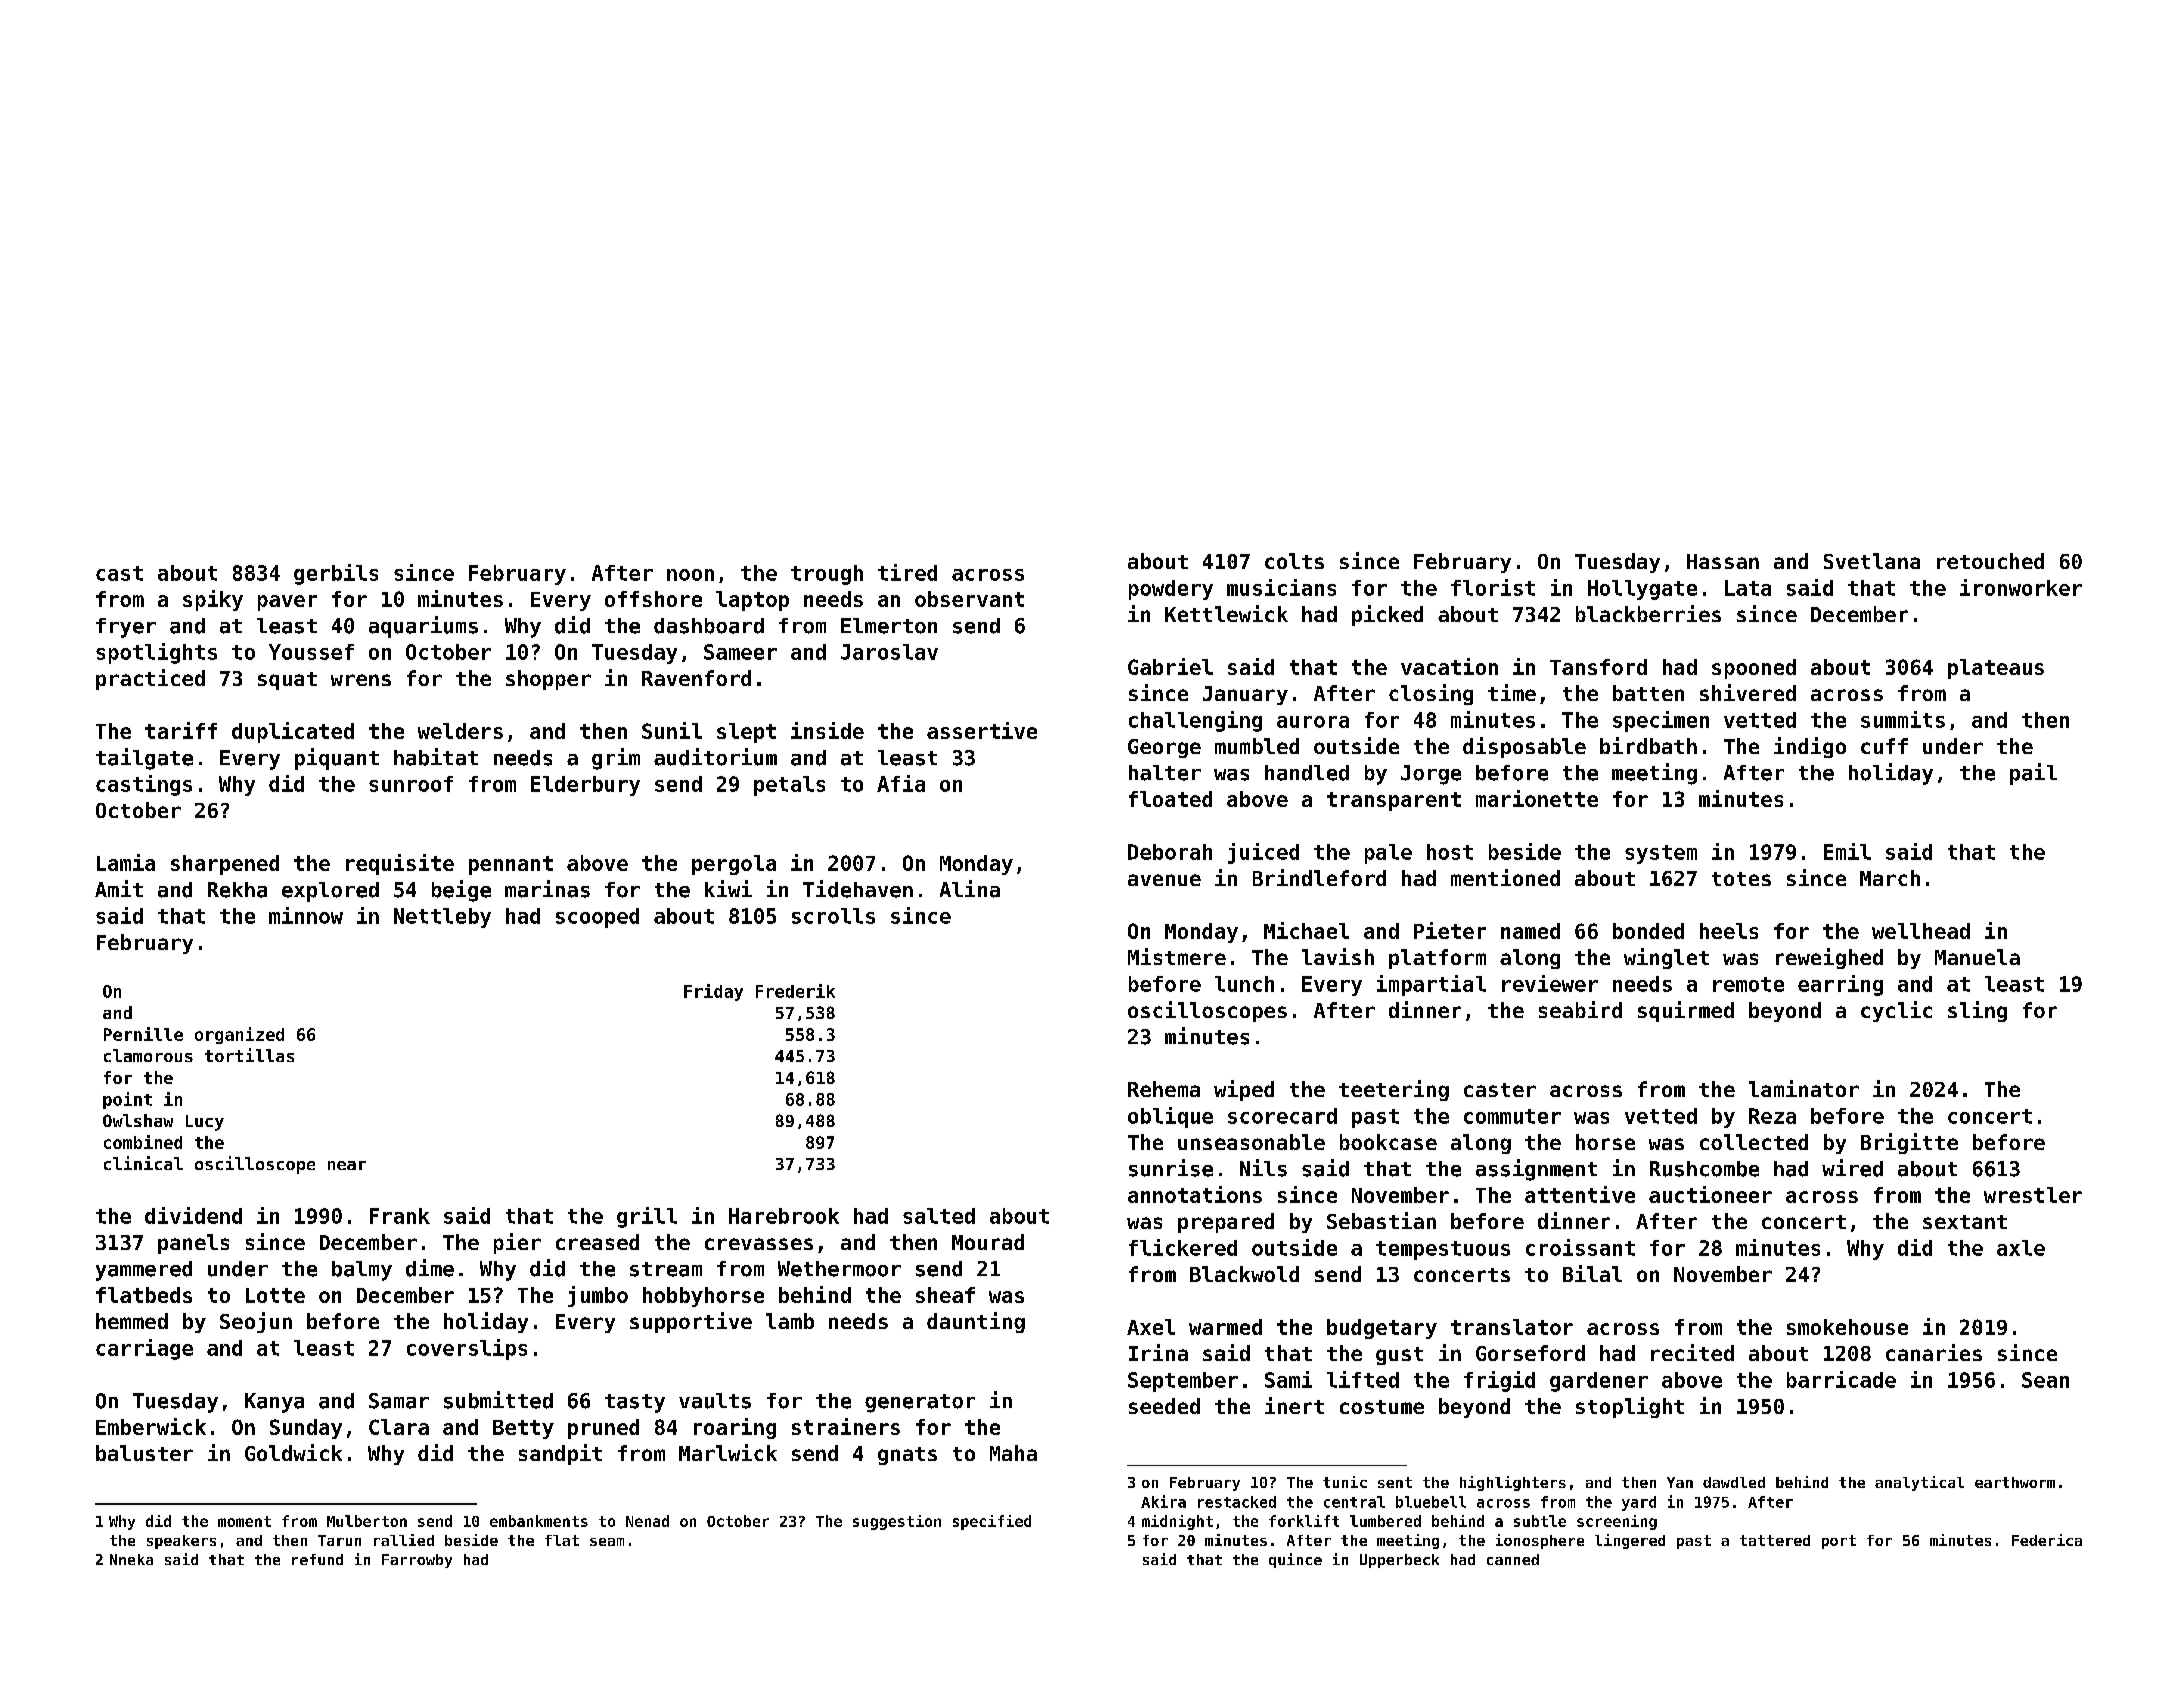 This screenshot has height=1683, width=2178. I want to click on retouched, so click(1990, 561).
